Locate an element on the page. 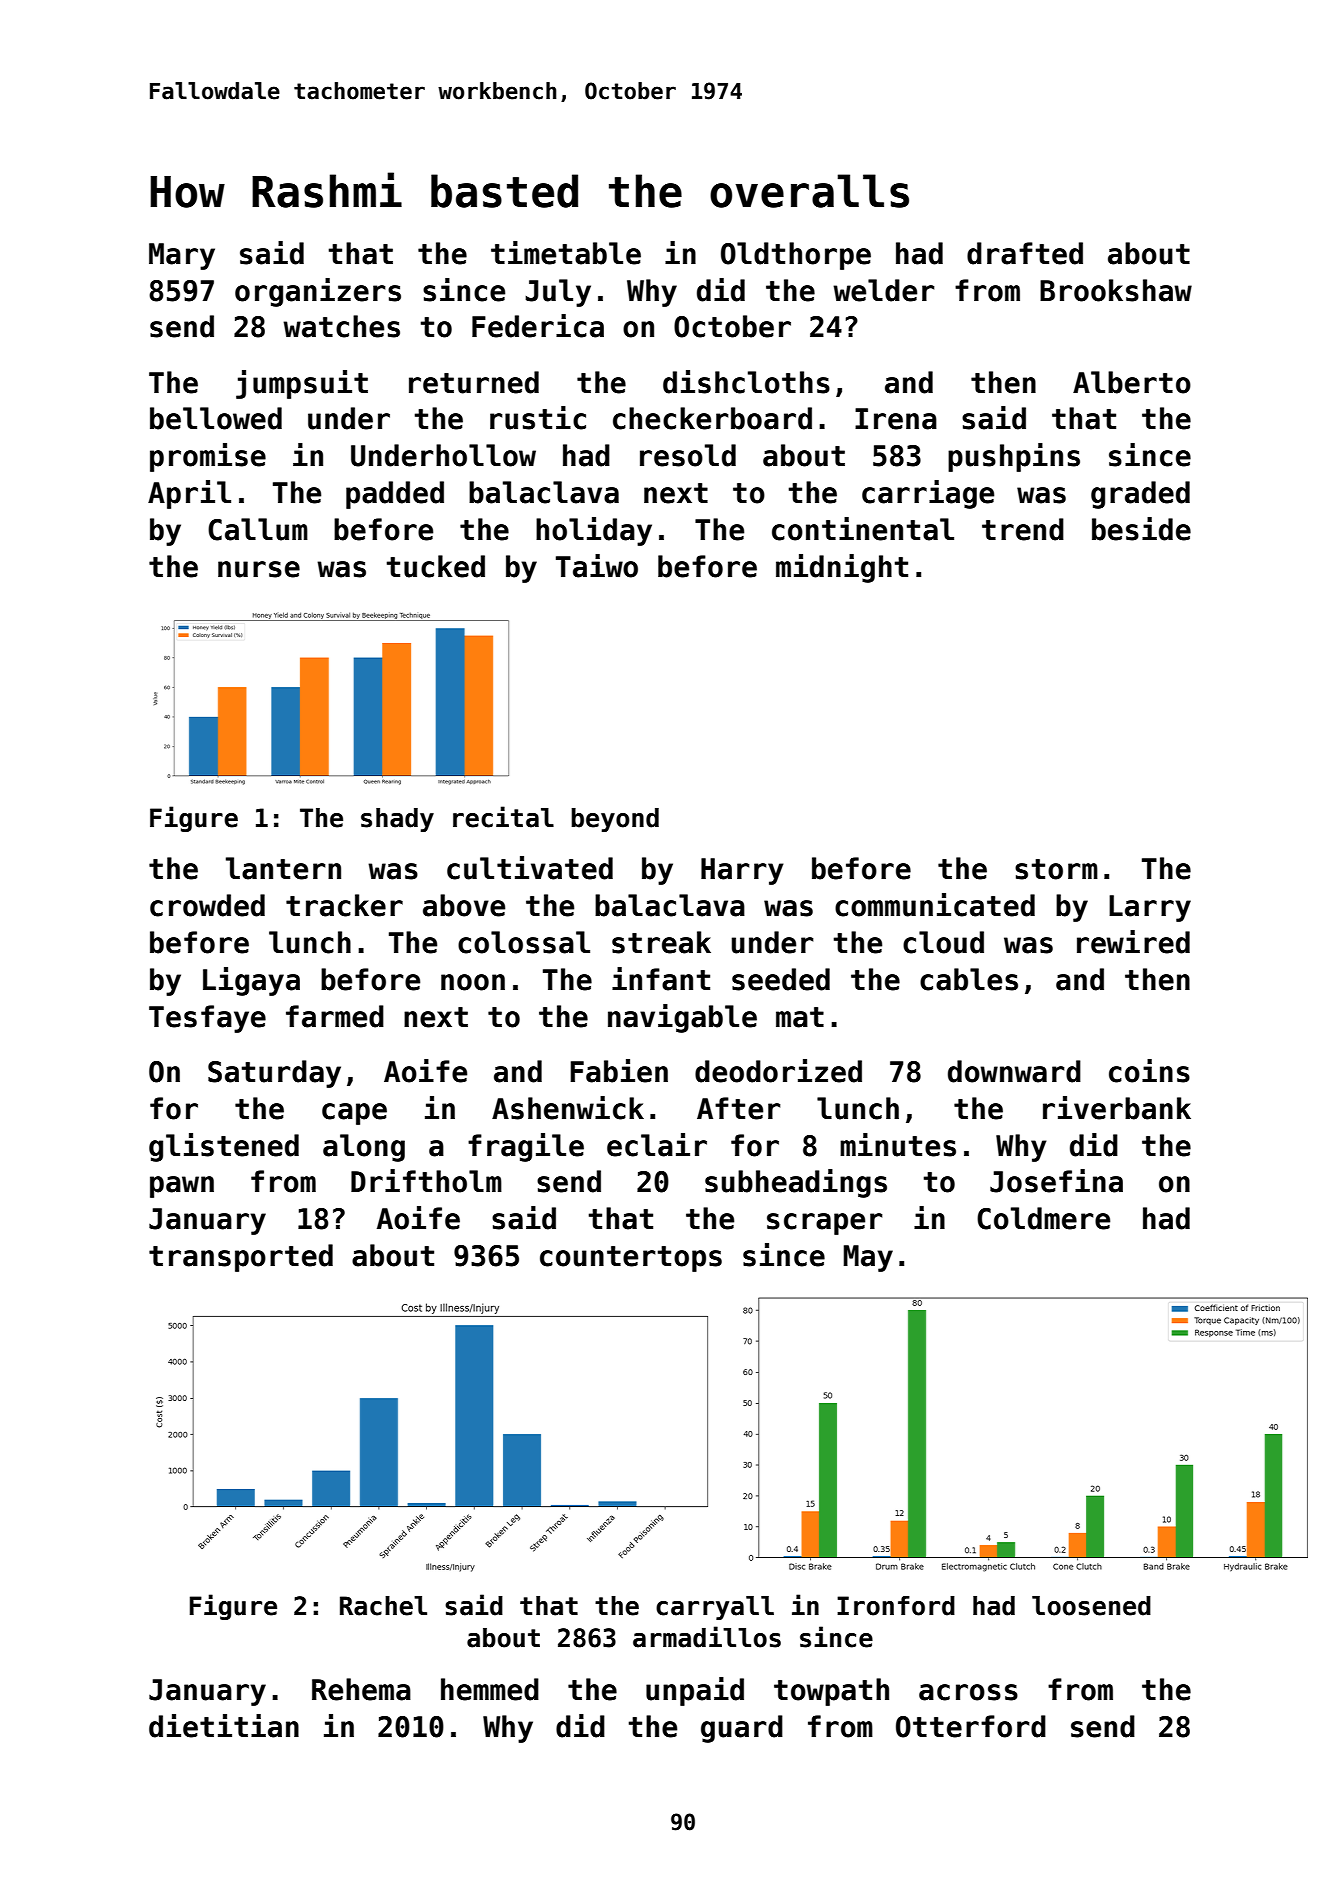 Image resolution: width=1340 pixels, height=1894 pixels. towpath is located at coordinates (831, 1692).
